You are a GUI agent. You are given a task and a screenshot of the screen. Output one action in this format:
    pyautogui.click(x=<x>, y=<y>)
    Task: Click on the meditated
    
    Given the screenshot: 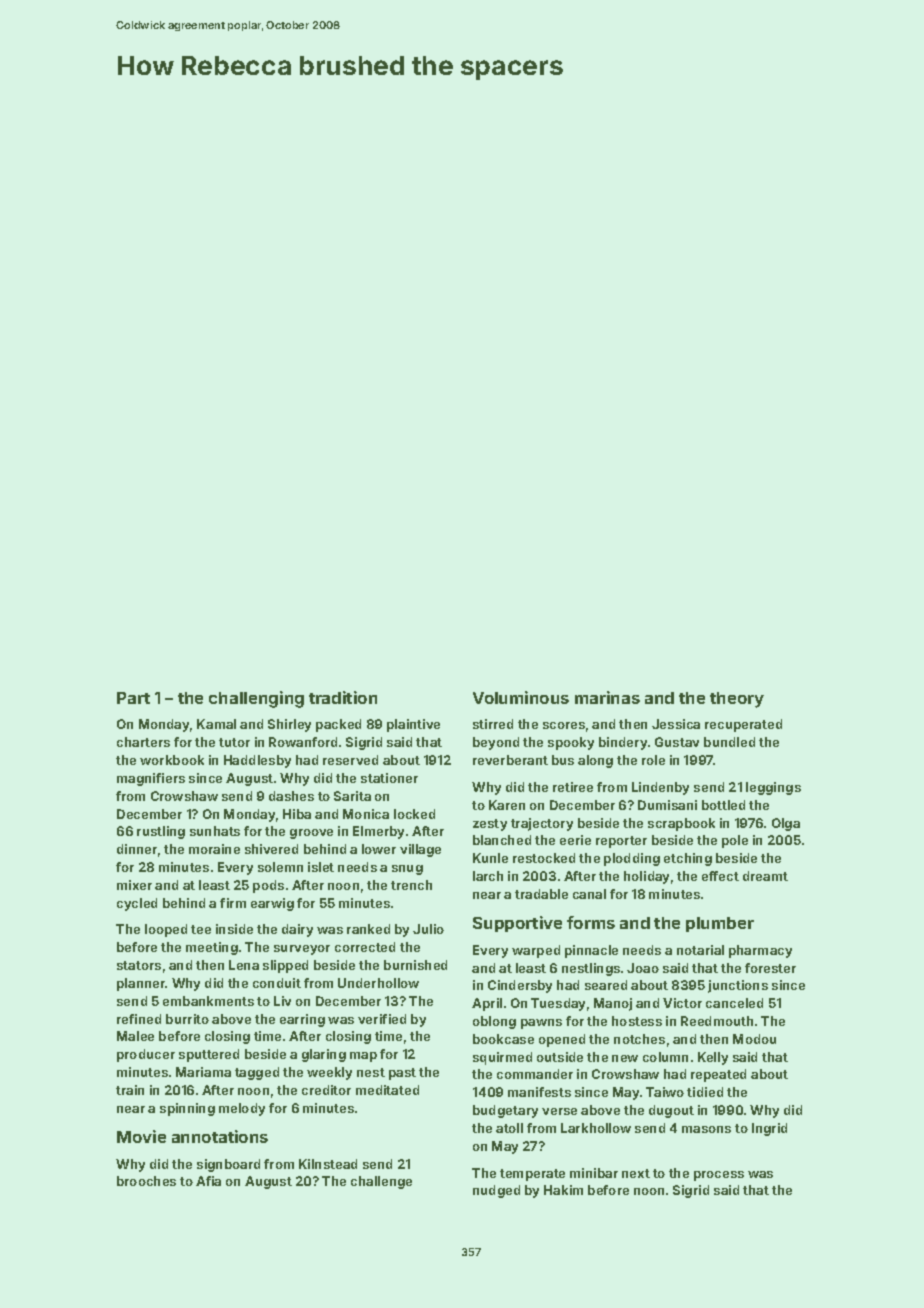 What is the action you would take?
    pyautogui.click(x=387, y=1090)
